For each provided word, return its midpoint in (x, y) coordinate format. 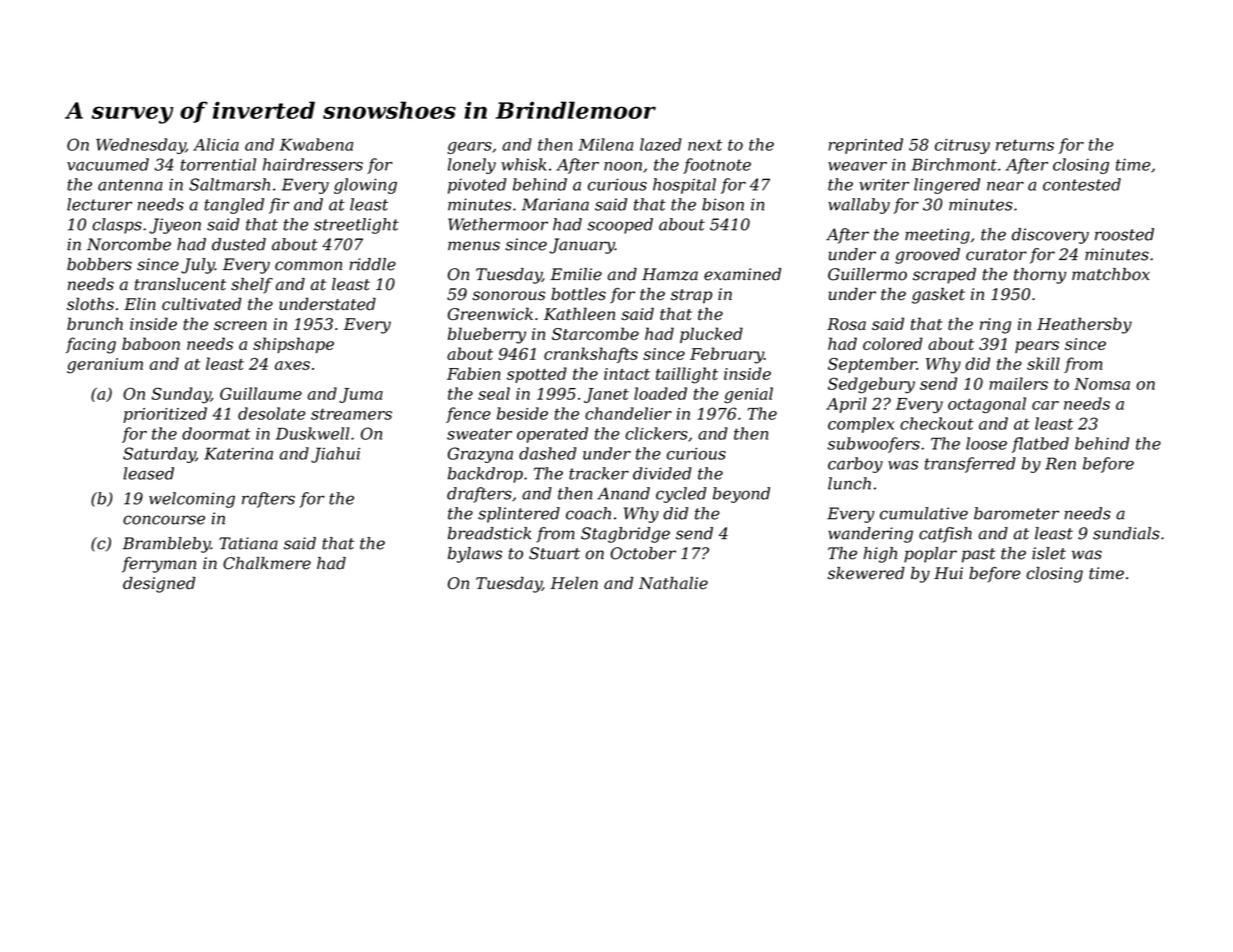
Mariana (555, 204)
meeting (937, 236)
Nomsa (1102, 384)
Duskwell (312, 433)
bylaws (475, 555)
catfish (945, 535)
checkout (937, 423)
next (705, 145)
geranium (105, 366)
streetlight (356, 226)
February (727, 355)
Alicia (216, 144)
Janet (606, 395)
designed (159, 585)
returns (1025, 145)
